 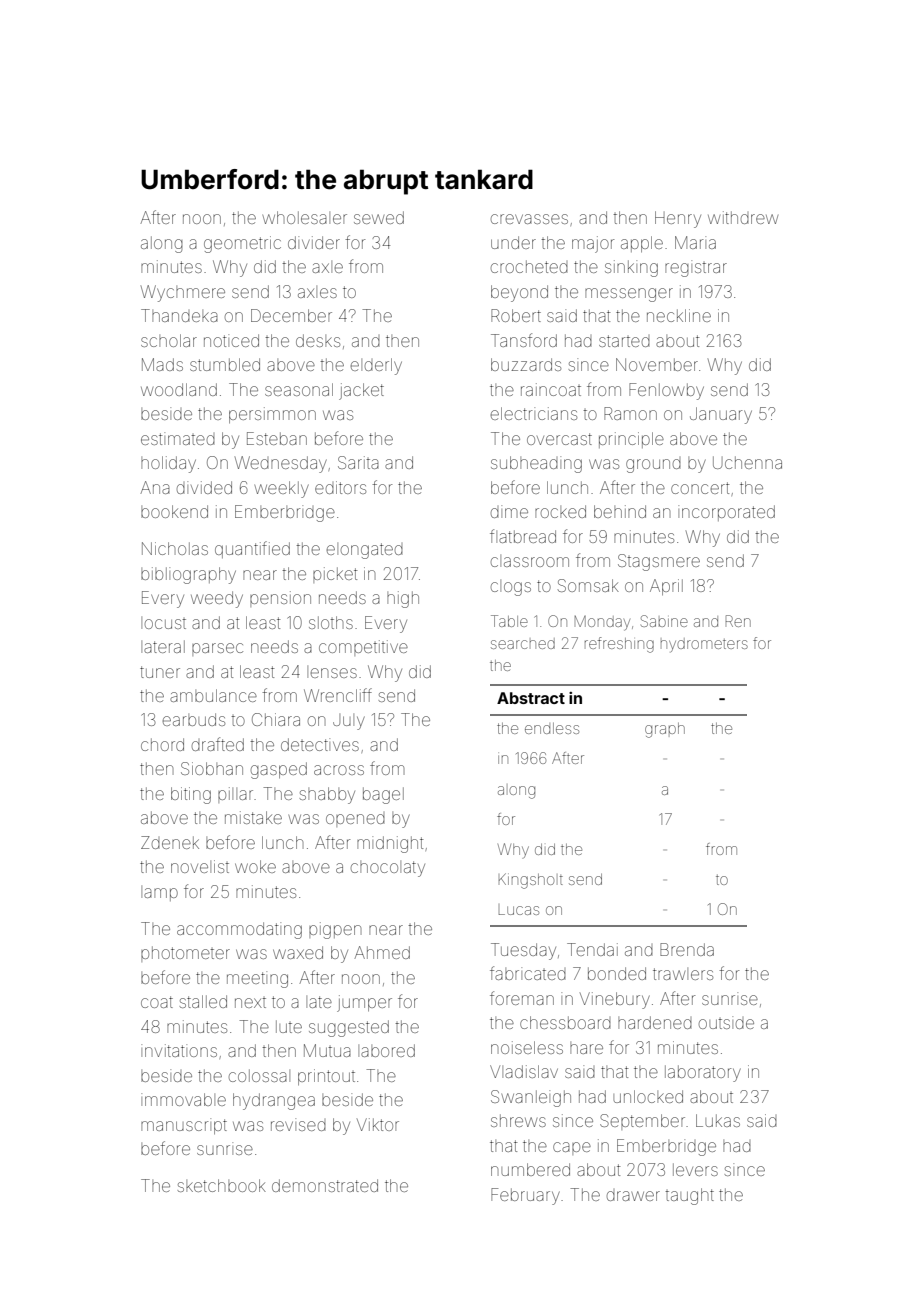 I want to click on sketchbook, so click(x=222, y=1185).
